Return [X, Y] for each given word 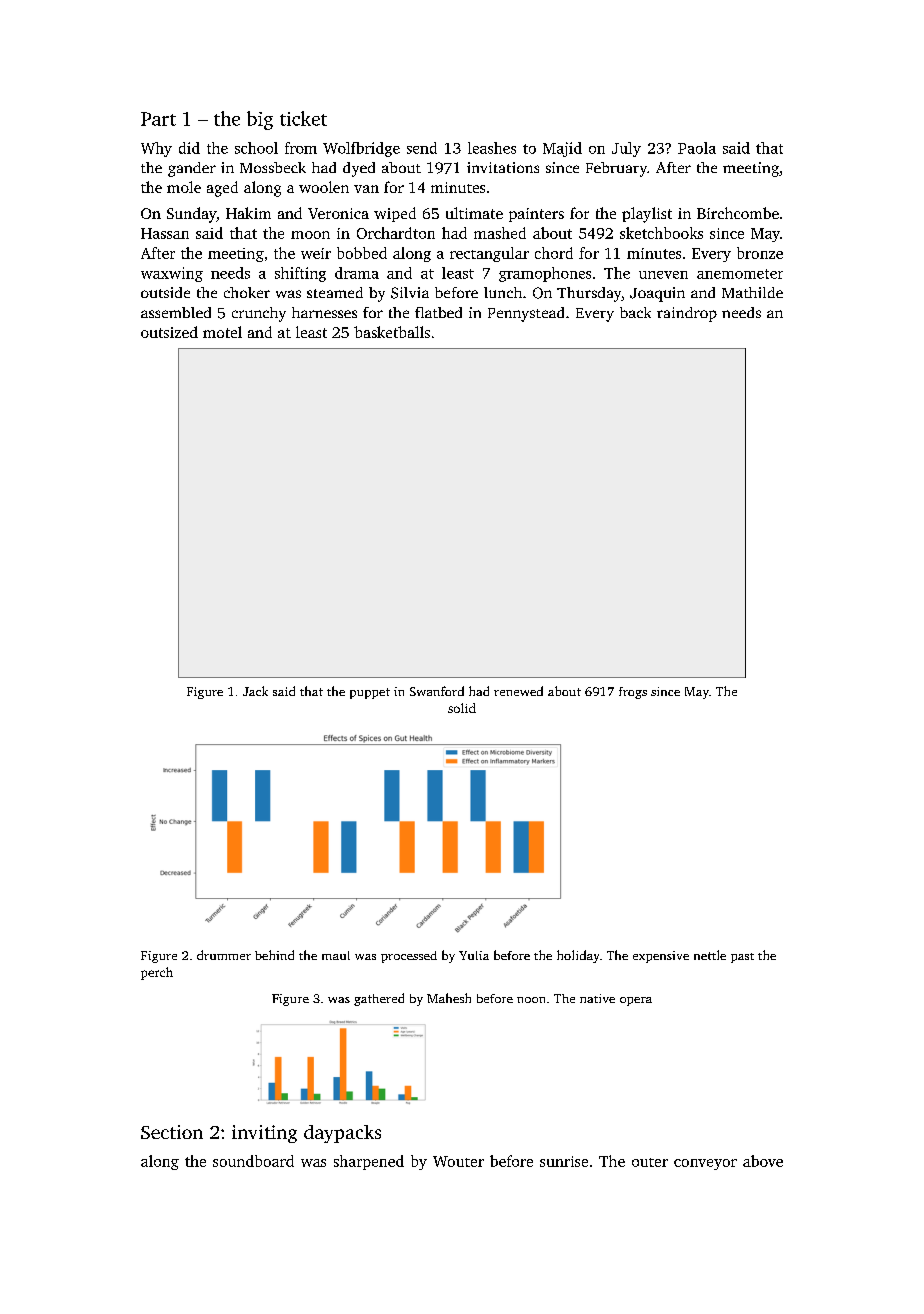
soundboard [253, 1161]
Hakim [248, 213]
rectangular [489, 254]
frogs [633, 693]
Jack [255, 691]
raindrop [687, 314]
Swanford [437, 691]
